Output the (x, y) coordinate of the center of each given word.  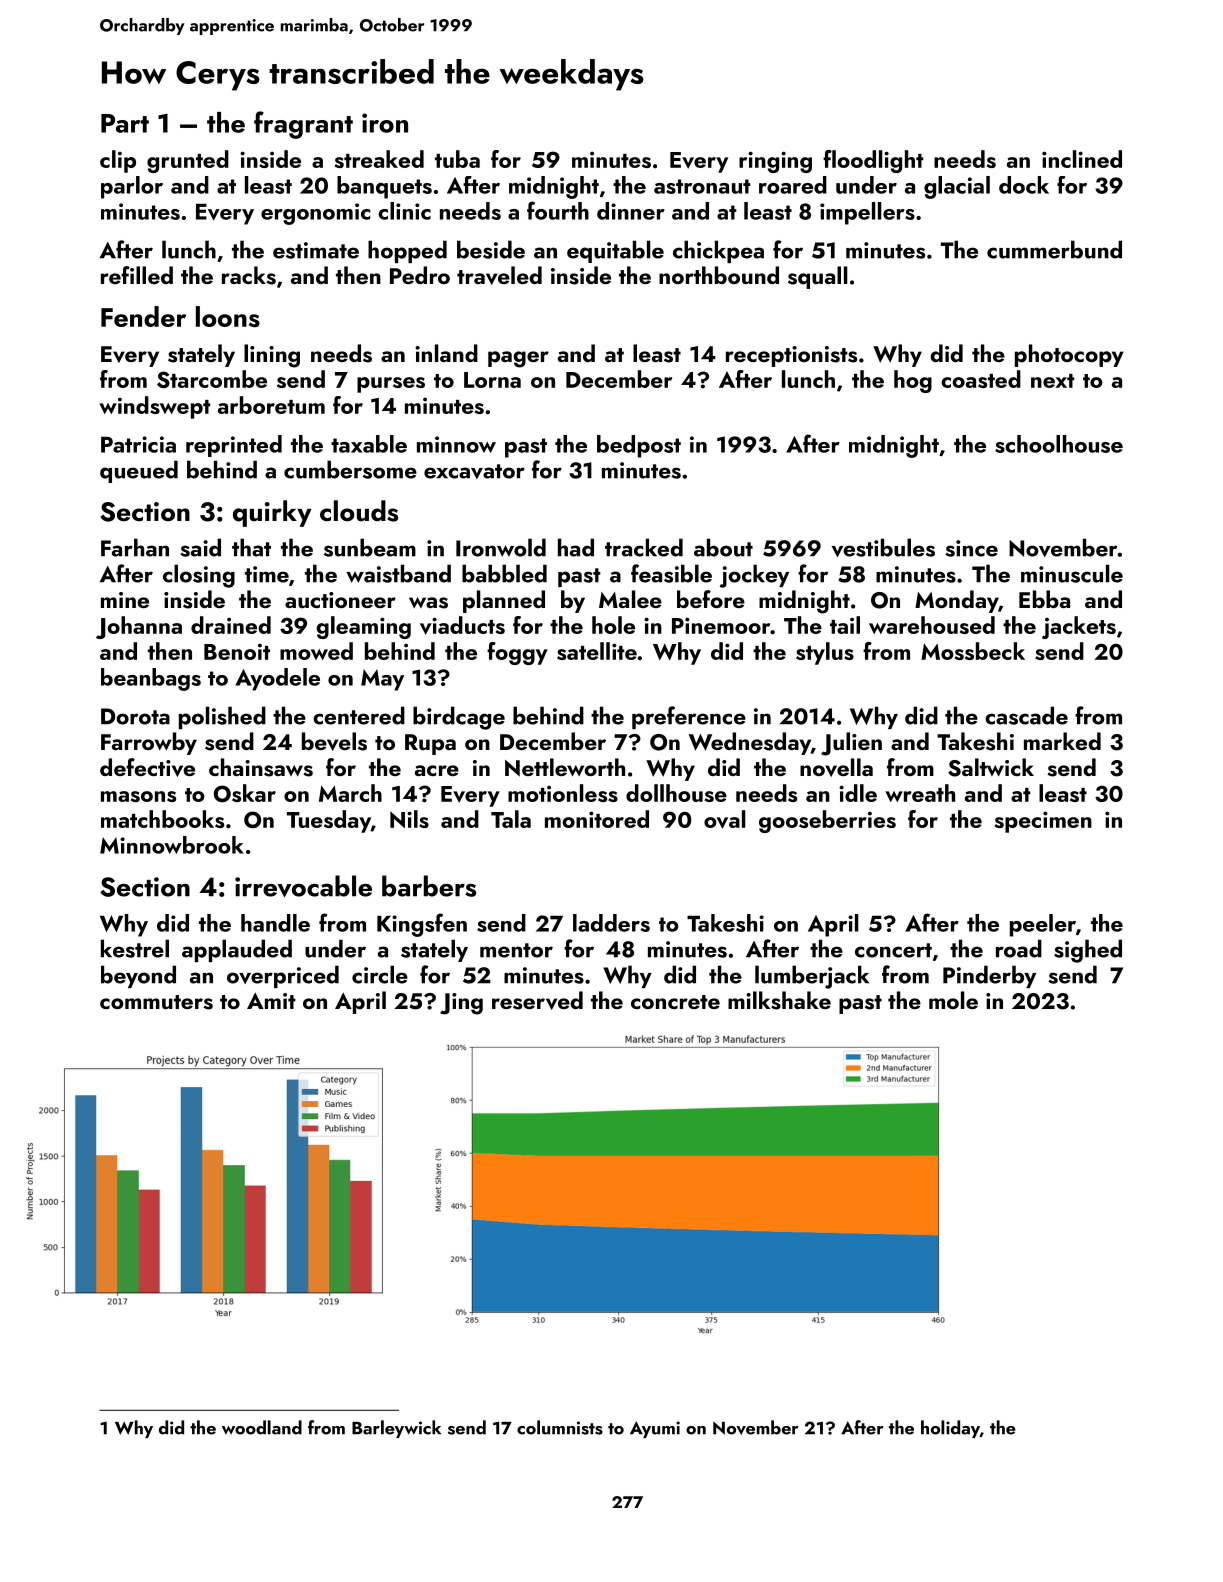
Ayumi (655, 1429)
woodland (262, 1427)
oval (725, 819)
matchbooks (162, 819)
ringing (775, 162)
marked (1062, 741)
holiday (950, 1429)
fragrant (303, 125)
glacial (957, 187)
